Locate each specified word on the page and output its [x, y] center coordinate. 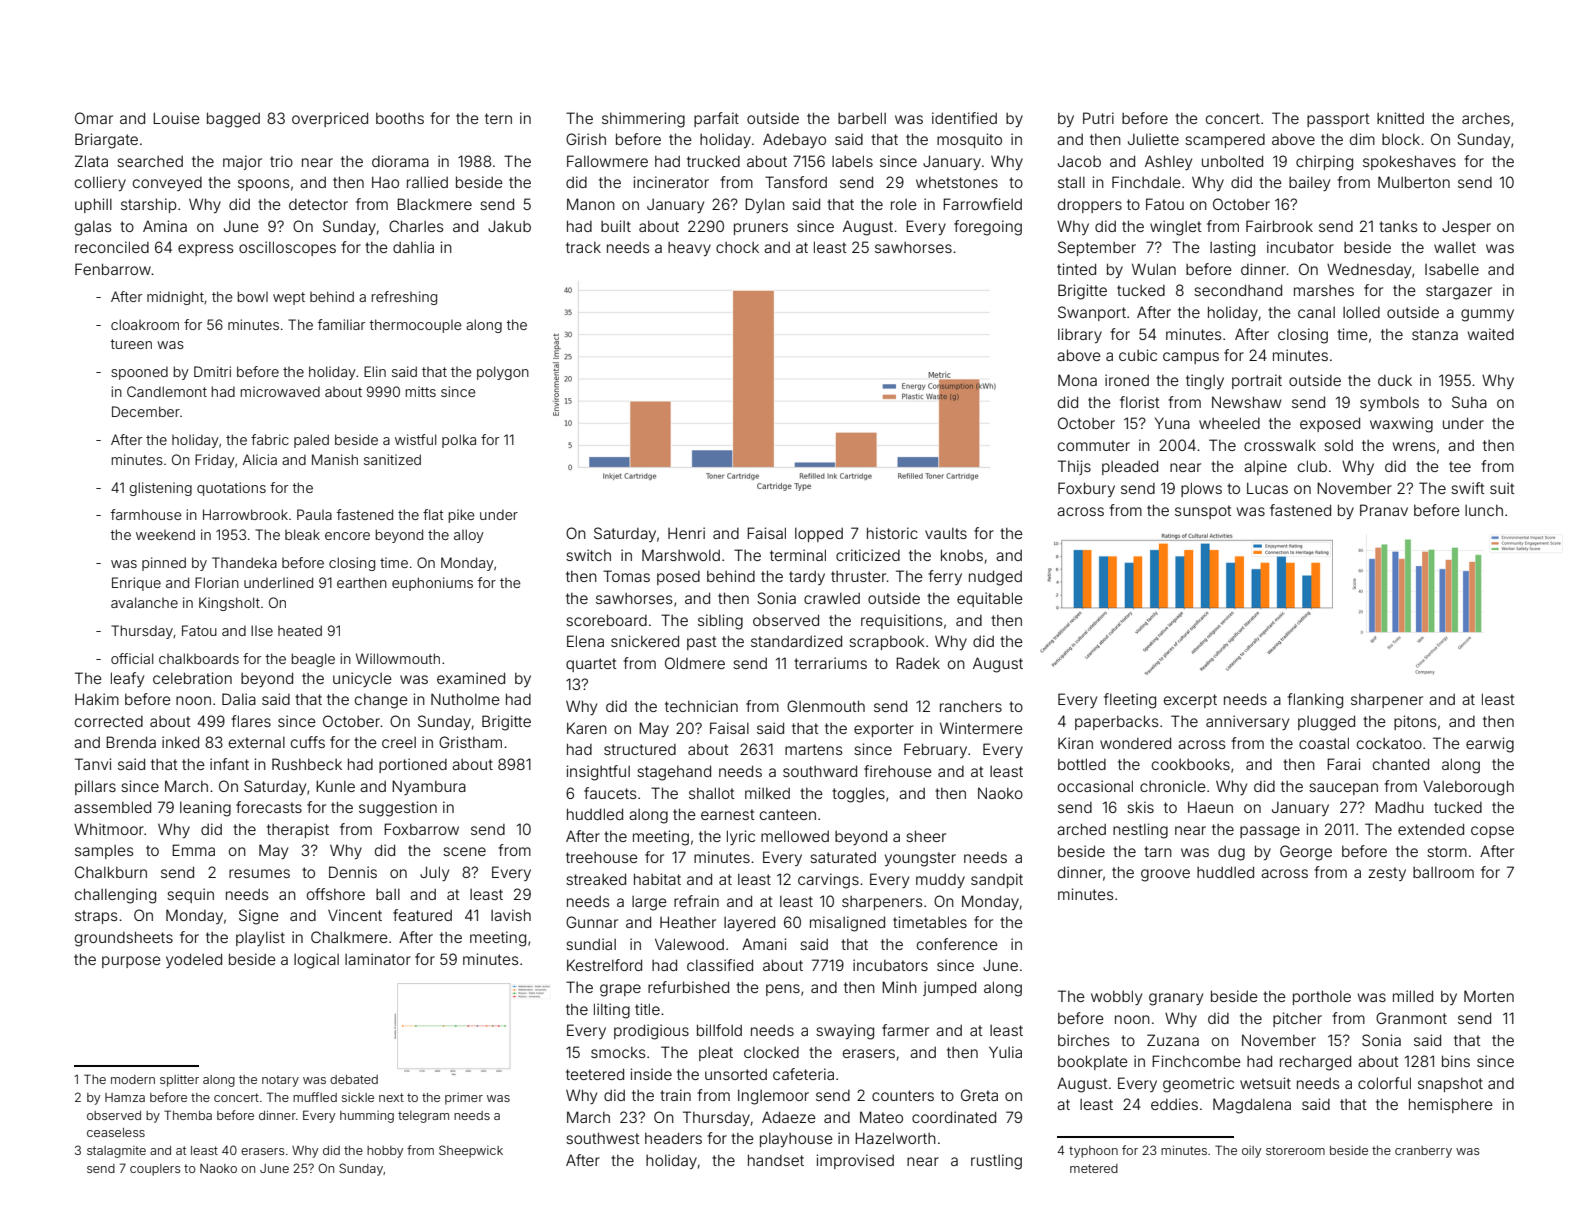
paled [311, 441]
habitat [657, 879]
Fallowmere [607, 161]
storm [1447, 851]
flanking [1315, 701]
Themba [188, 1115]
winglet [1176, 228]
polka [459, 441]
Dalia [239, 699]
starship [149, 205]
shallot [712, 793]
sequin [190, 895]
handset [776, 1160]
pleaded [1130, 467]
